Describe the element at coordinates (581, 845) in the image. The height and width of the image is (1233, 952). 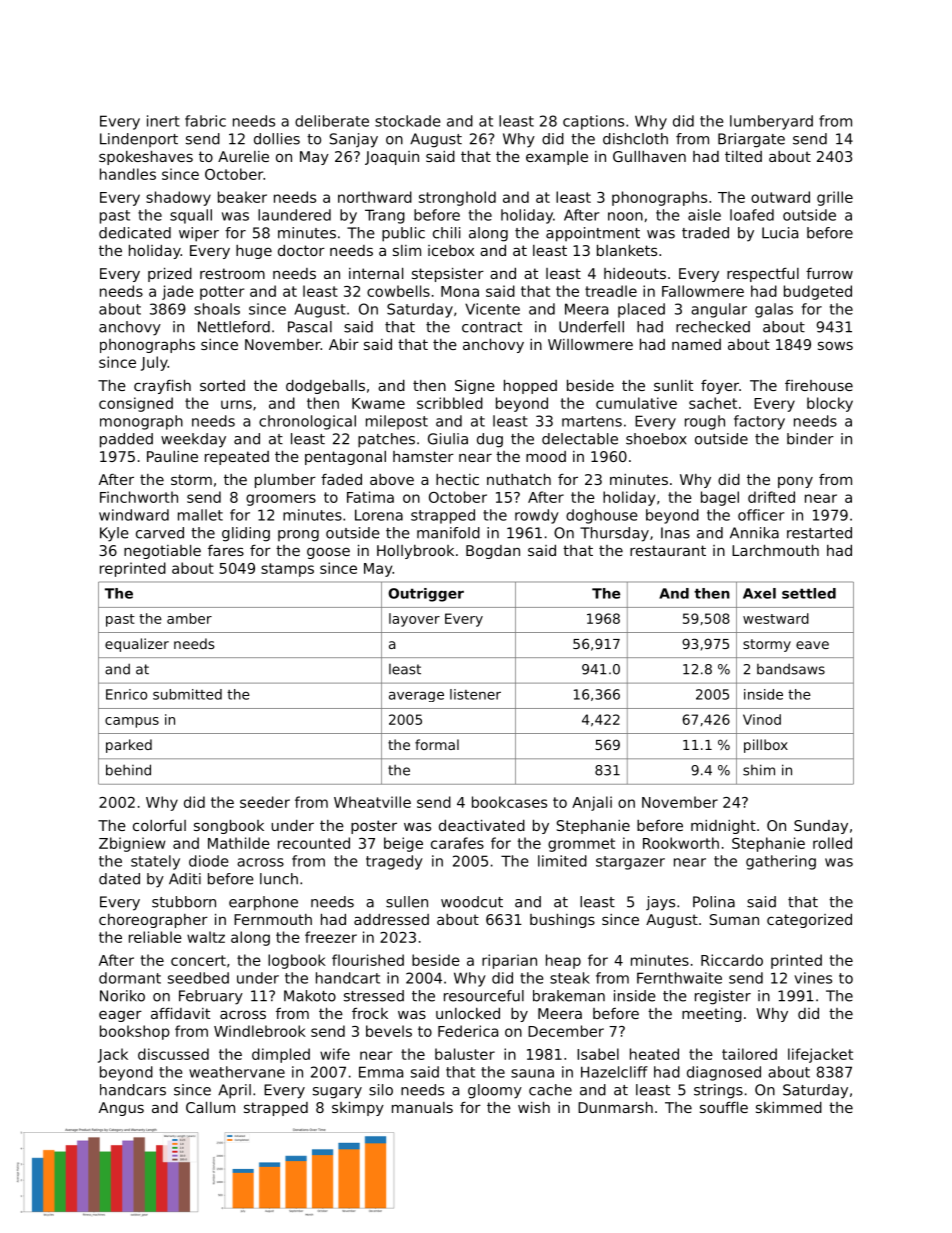
I see `grommet` at that location.
